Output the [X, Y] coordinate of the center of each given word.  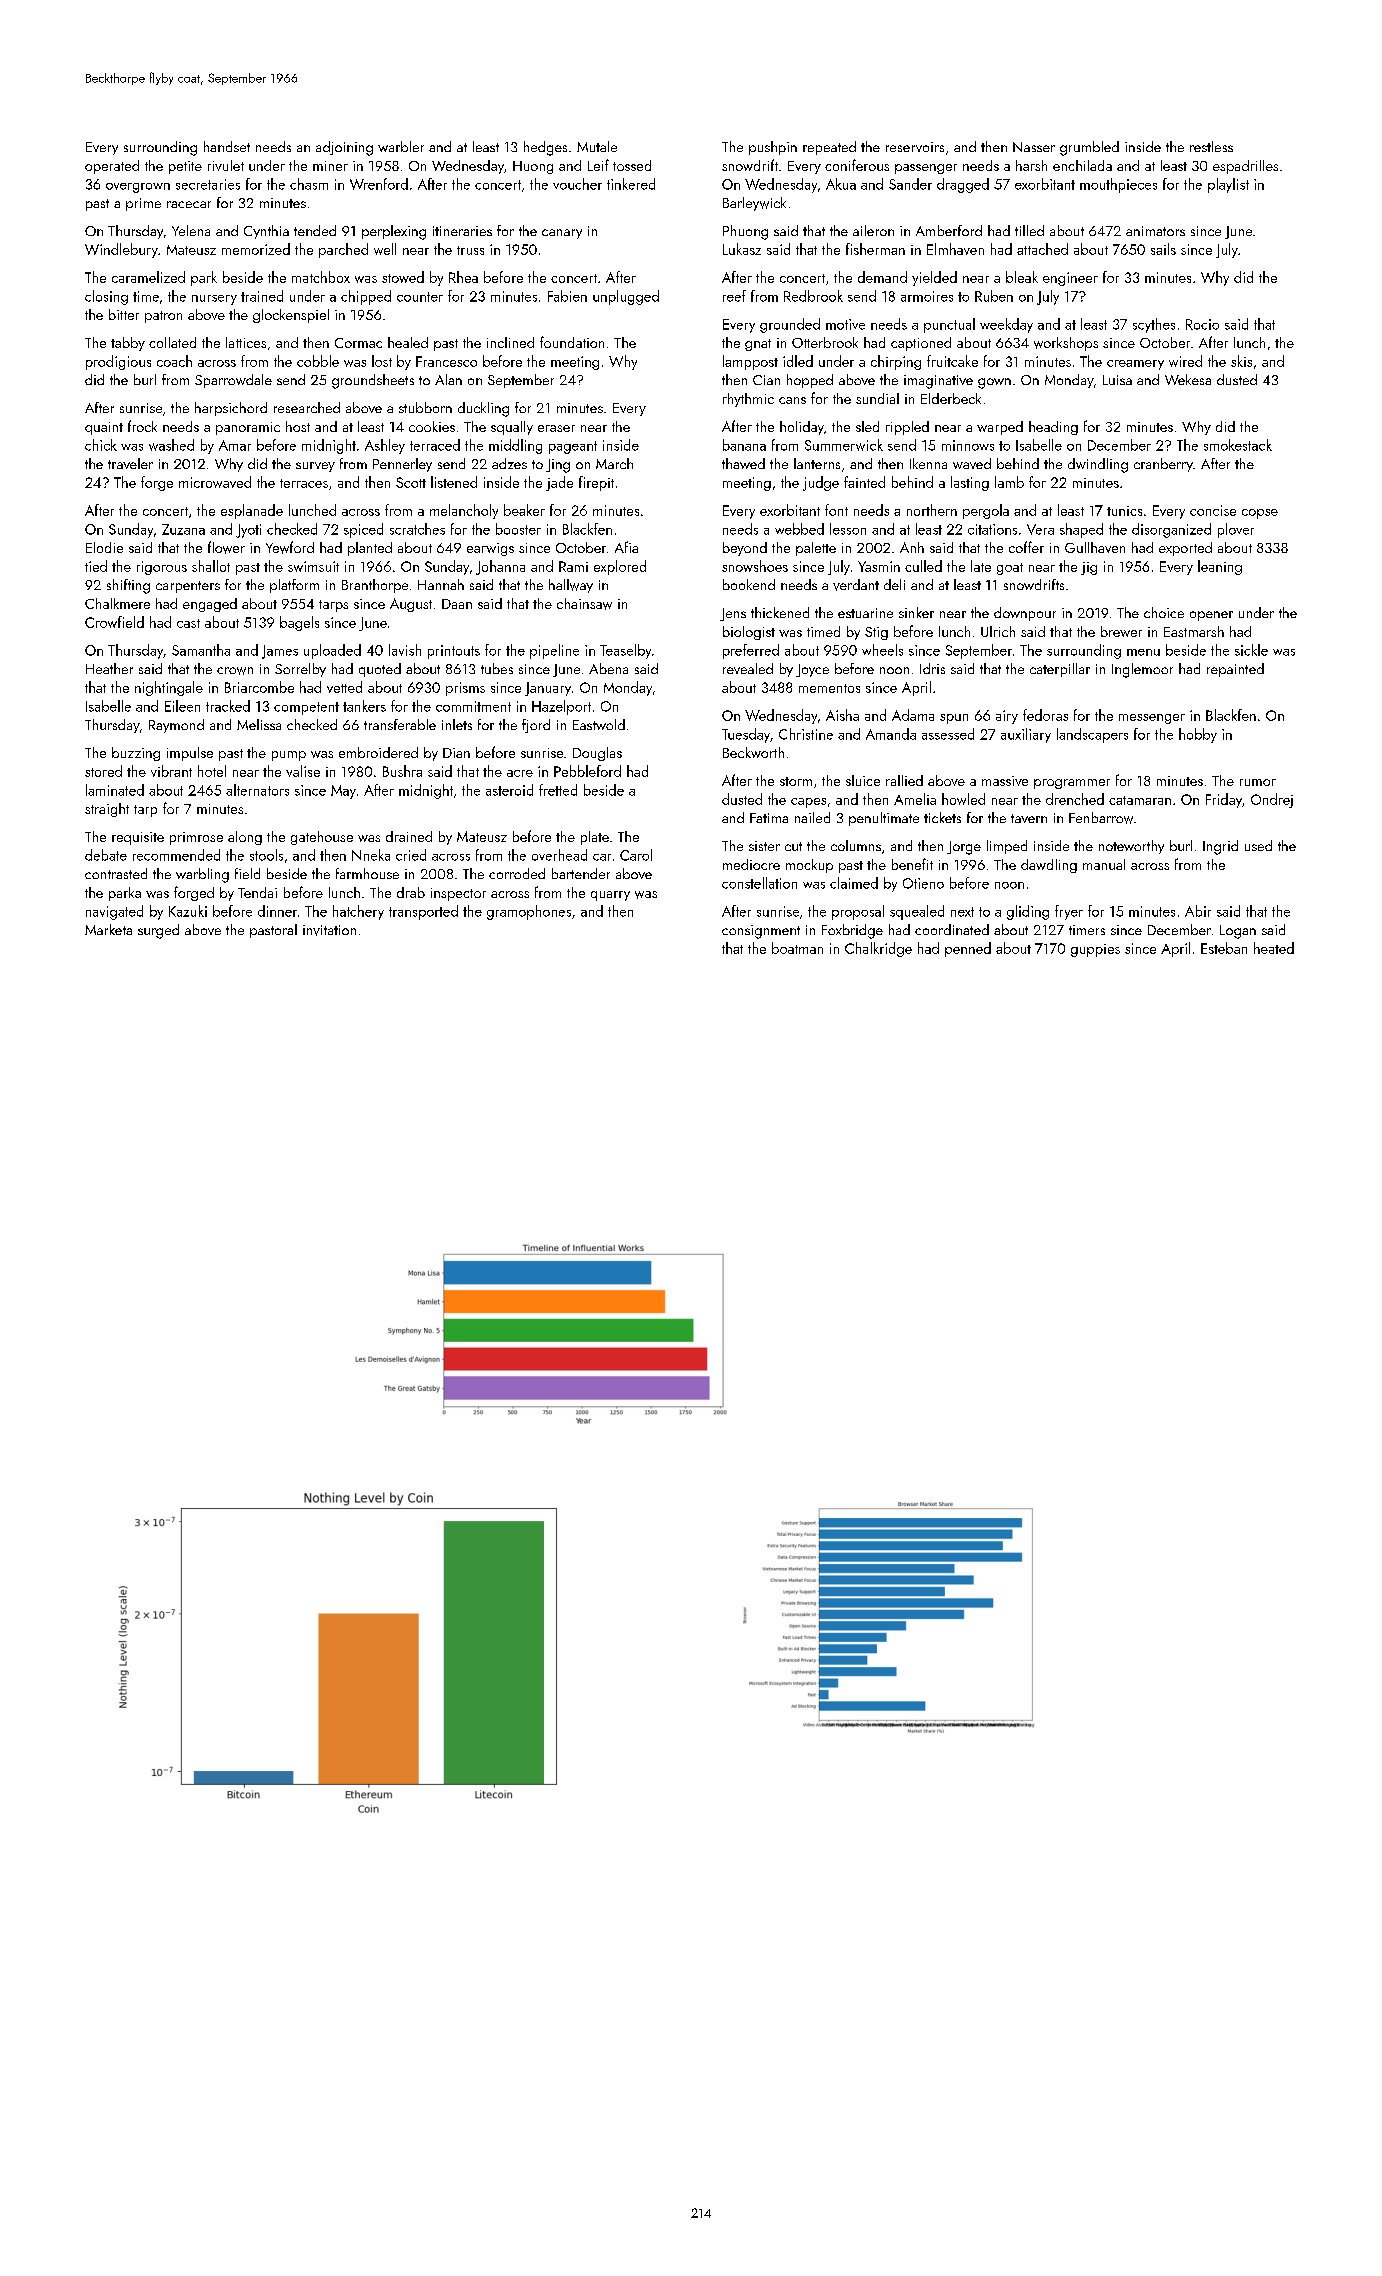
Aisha [842, 715]
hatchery [358, 912]
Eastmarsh [1194, 631]
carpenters [188, 587]
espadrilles [1245, 167]
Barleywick [754, 204]
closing [106, 297]
